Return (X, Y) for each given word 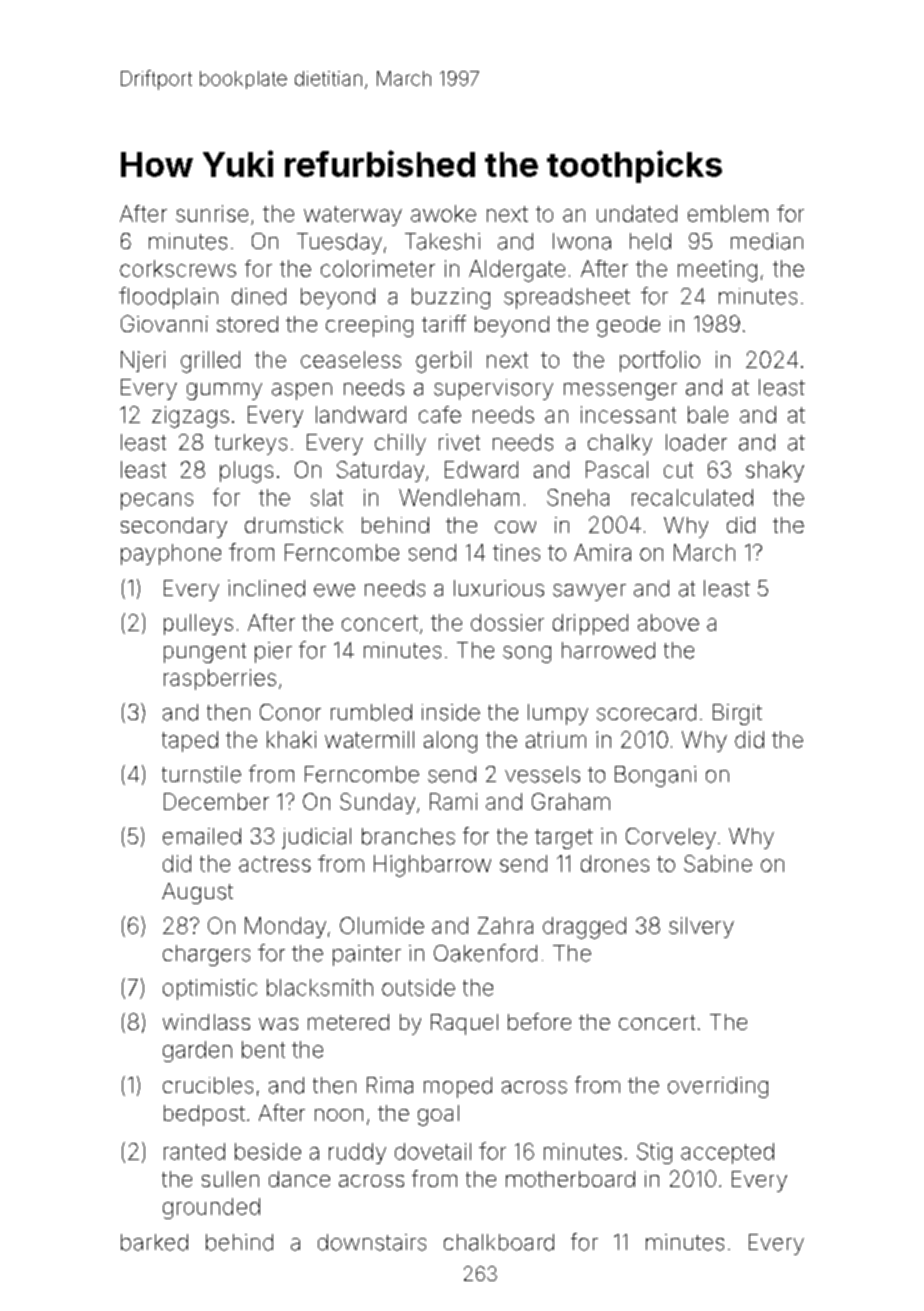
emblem (728, 213)
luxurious (499, 588)
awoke (443, 213)
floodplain (168, 298)
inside (451, 712)
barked (154, 1242)
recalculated (692, 497)
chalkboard (499, 1242)
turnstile (201, 774)
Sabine (718, 863)
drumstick (294, 525)
